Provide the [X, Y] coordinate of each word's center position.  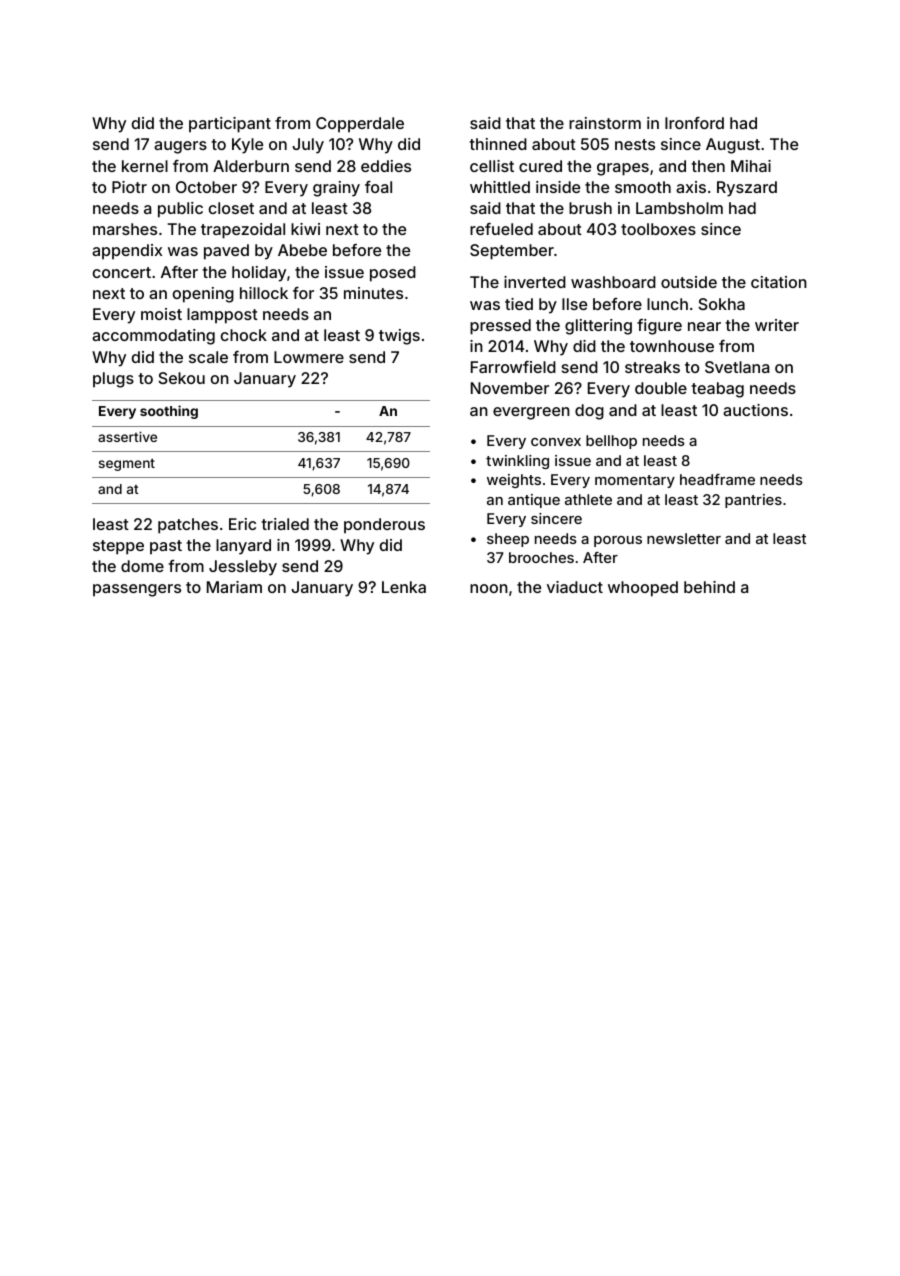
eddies [386, 166]
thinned [498, 144]
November [510, 388]
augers [180, 147]
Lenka [404, 587]
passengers [137, 590]
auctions [755, 410]
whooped [643, 589]
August [733, 146]
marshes [125, 229]
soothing [169, 412]
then [708, 166]
